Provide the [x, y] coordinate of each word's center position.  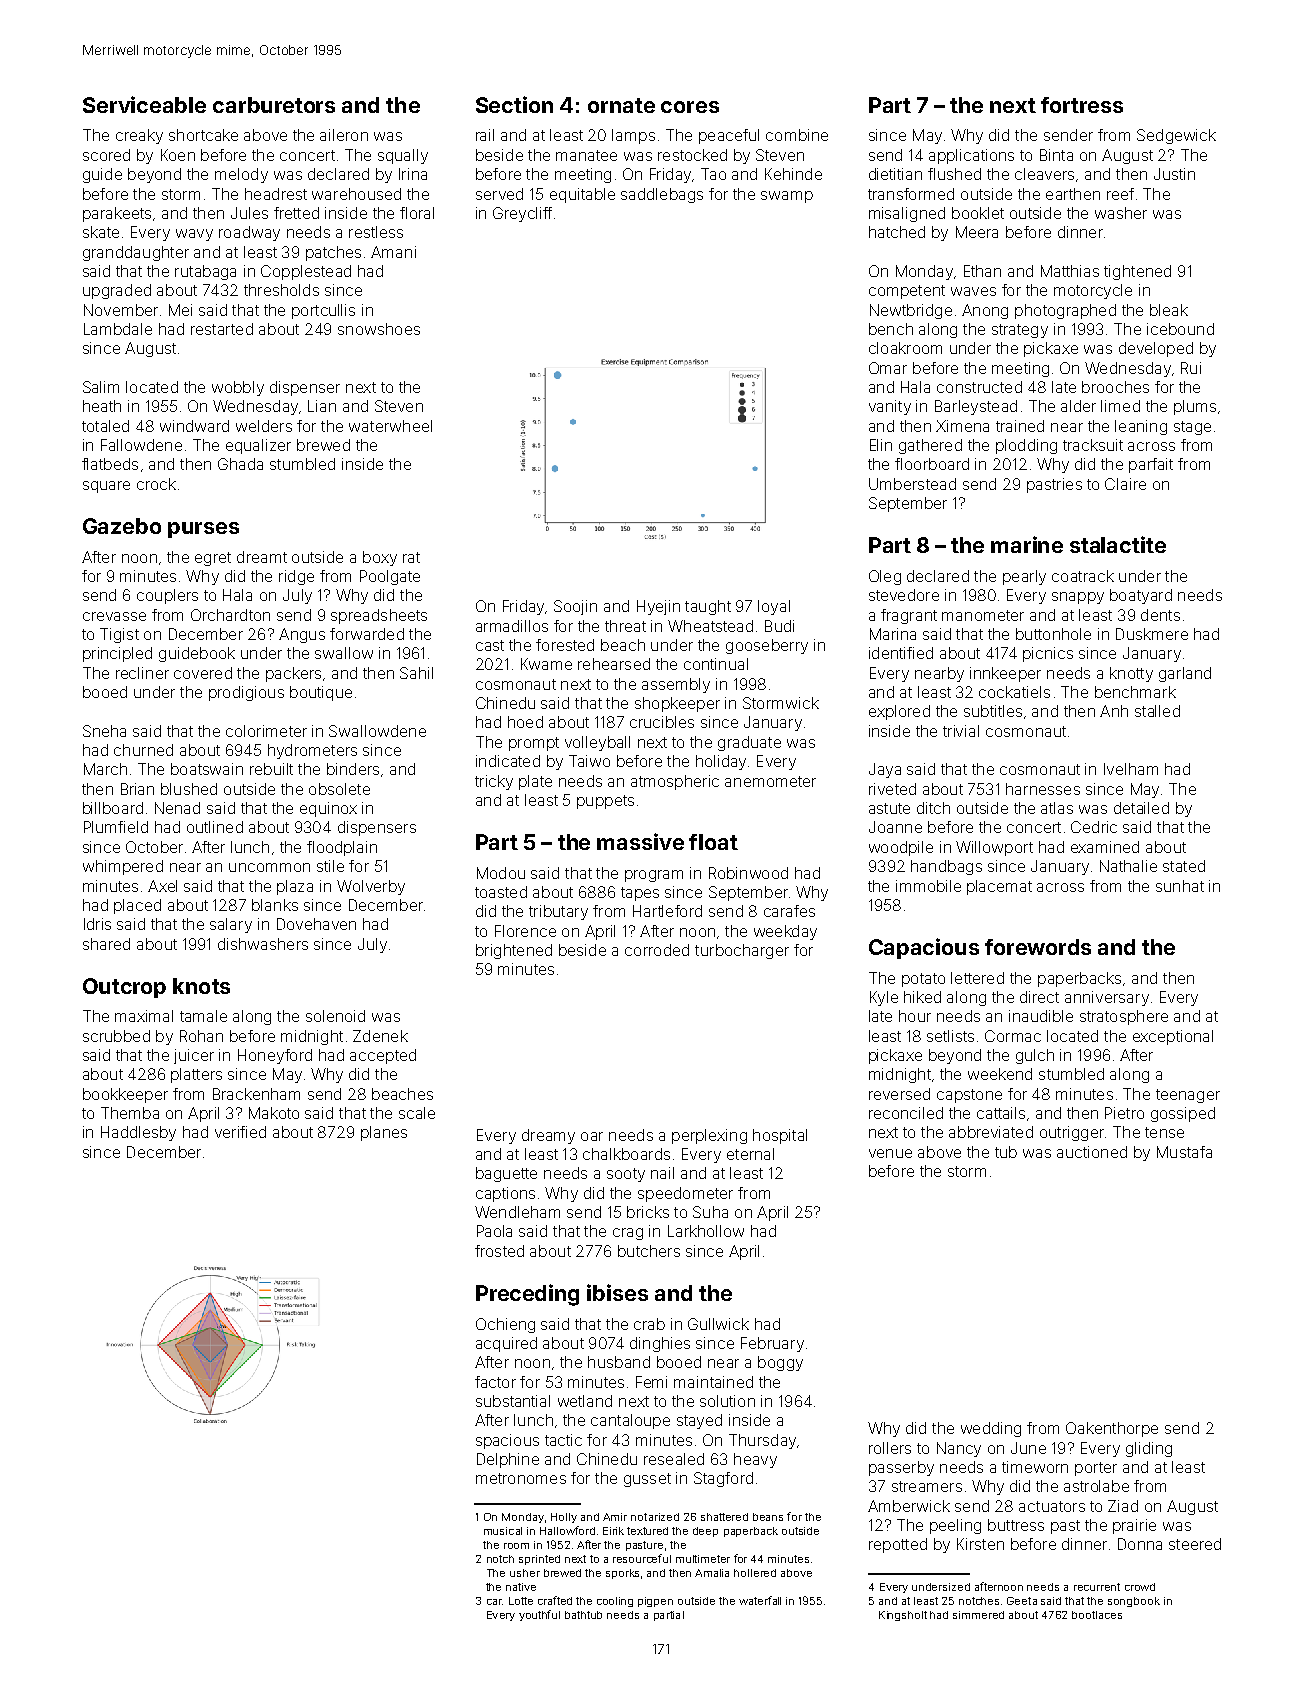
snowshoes [379, 329]
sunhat [1180, 886]
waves [973, 291]
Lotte [521, 1601]
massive [640, 841]
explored [899, 712]
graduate [749, 743]
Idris [97, 924]
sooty [626, 1175]
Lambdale [118, 329]
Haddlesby [138, 1133]
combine [797, 135]
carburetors [274, 105]
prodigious [246, 693]
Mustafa [1184, 1152]
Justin [1174, 174]
